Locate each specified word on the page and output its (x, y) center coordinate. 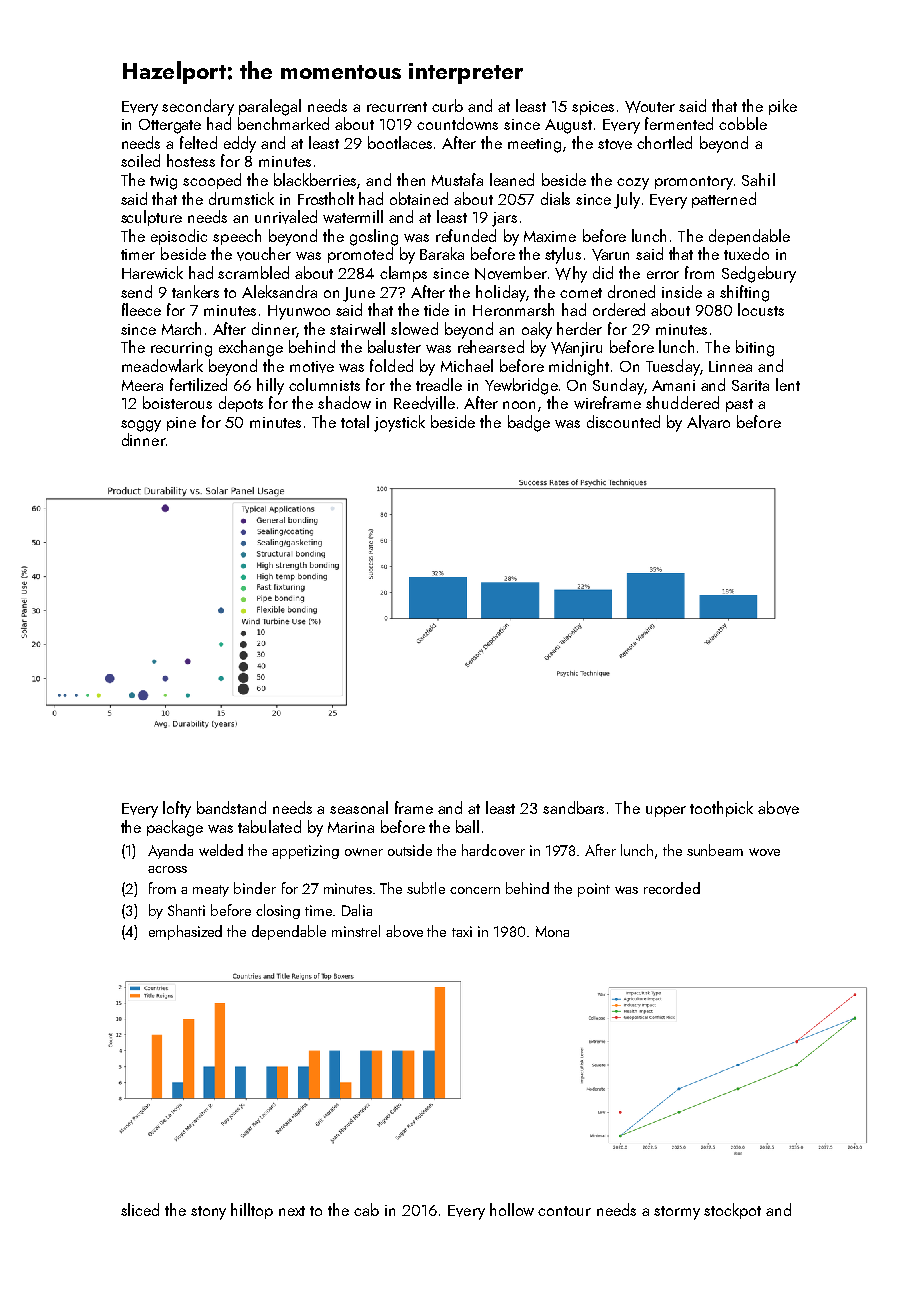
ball (467, 826)
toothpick (721, 809)
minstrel (356, 931)
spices (593, 108)
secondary (198, 107)
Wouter (650, 107)
